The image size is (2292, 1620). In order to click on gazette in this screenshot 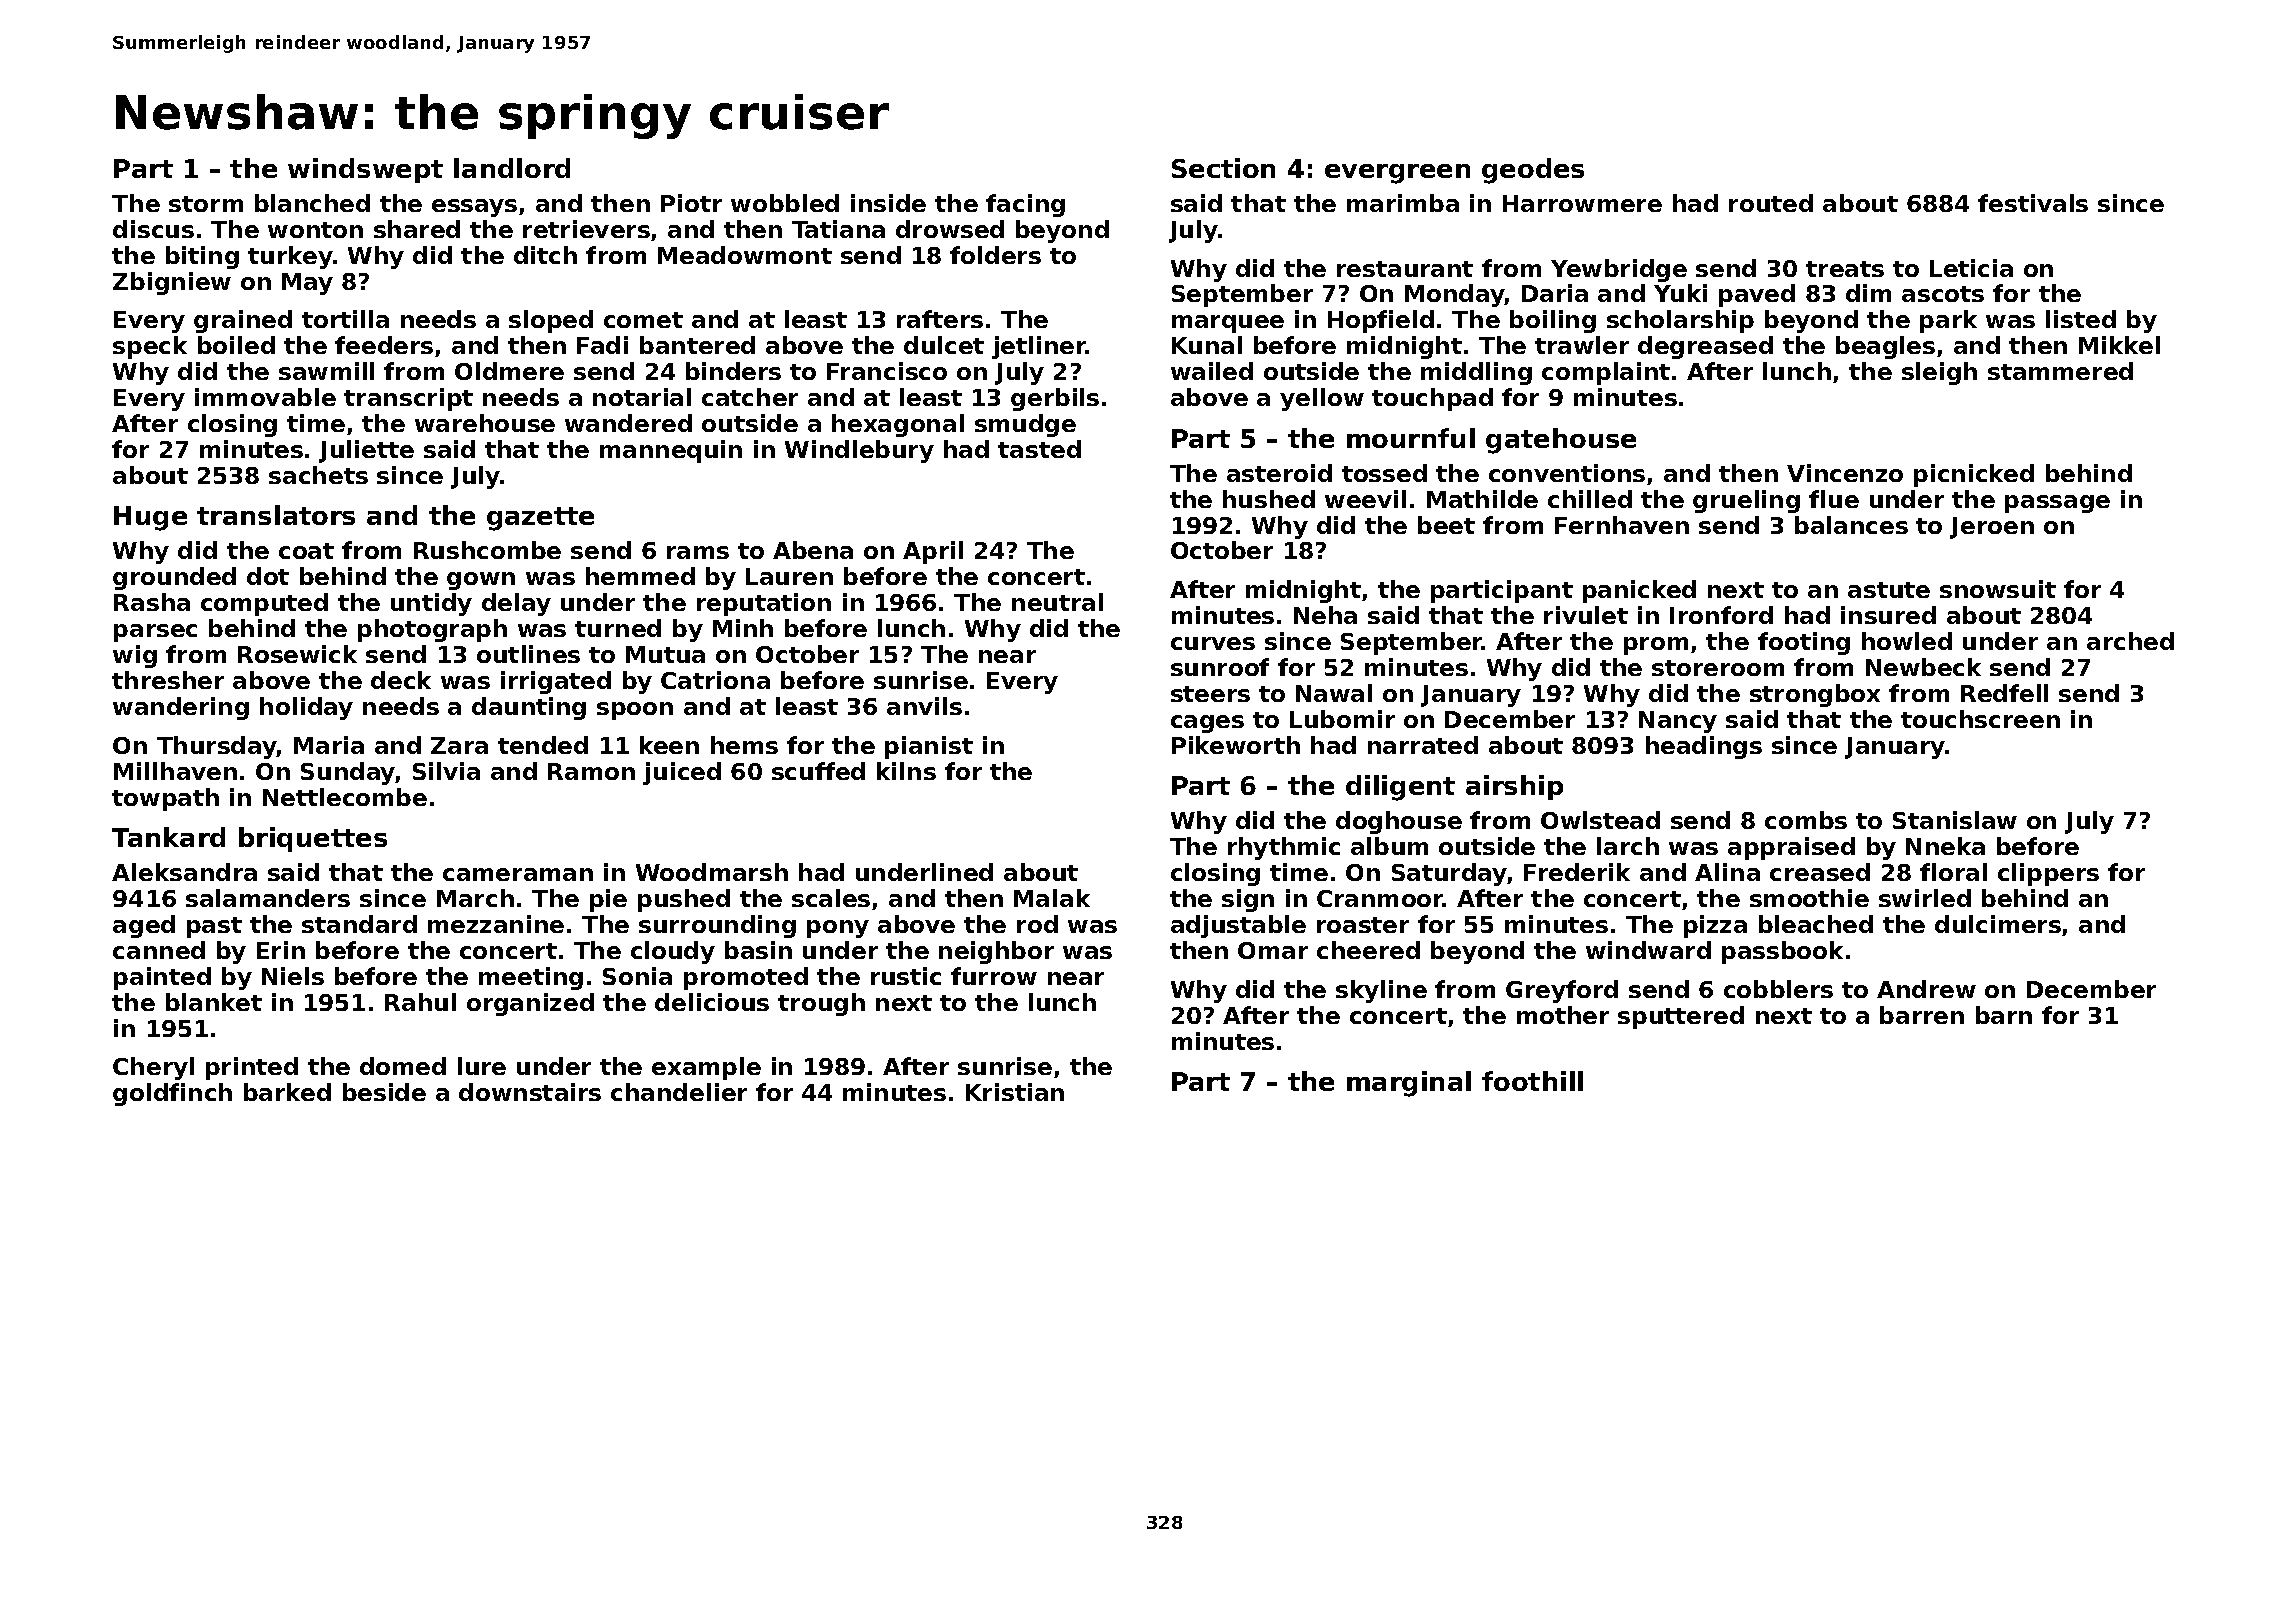, I will do `click(540, 519)`.
